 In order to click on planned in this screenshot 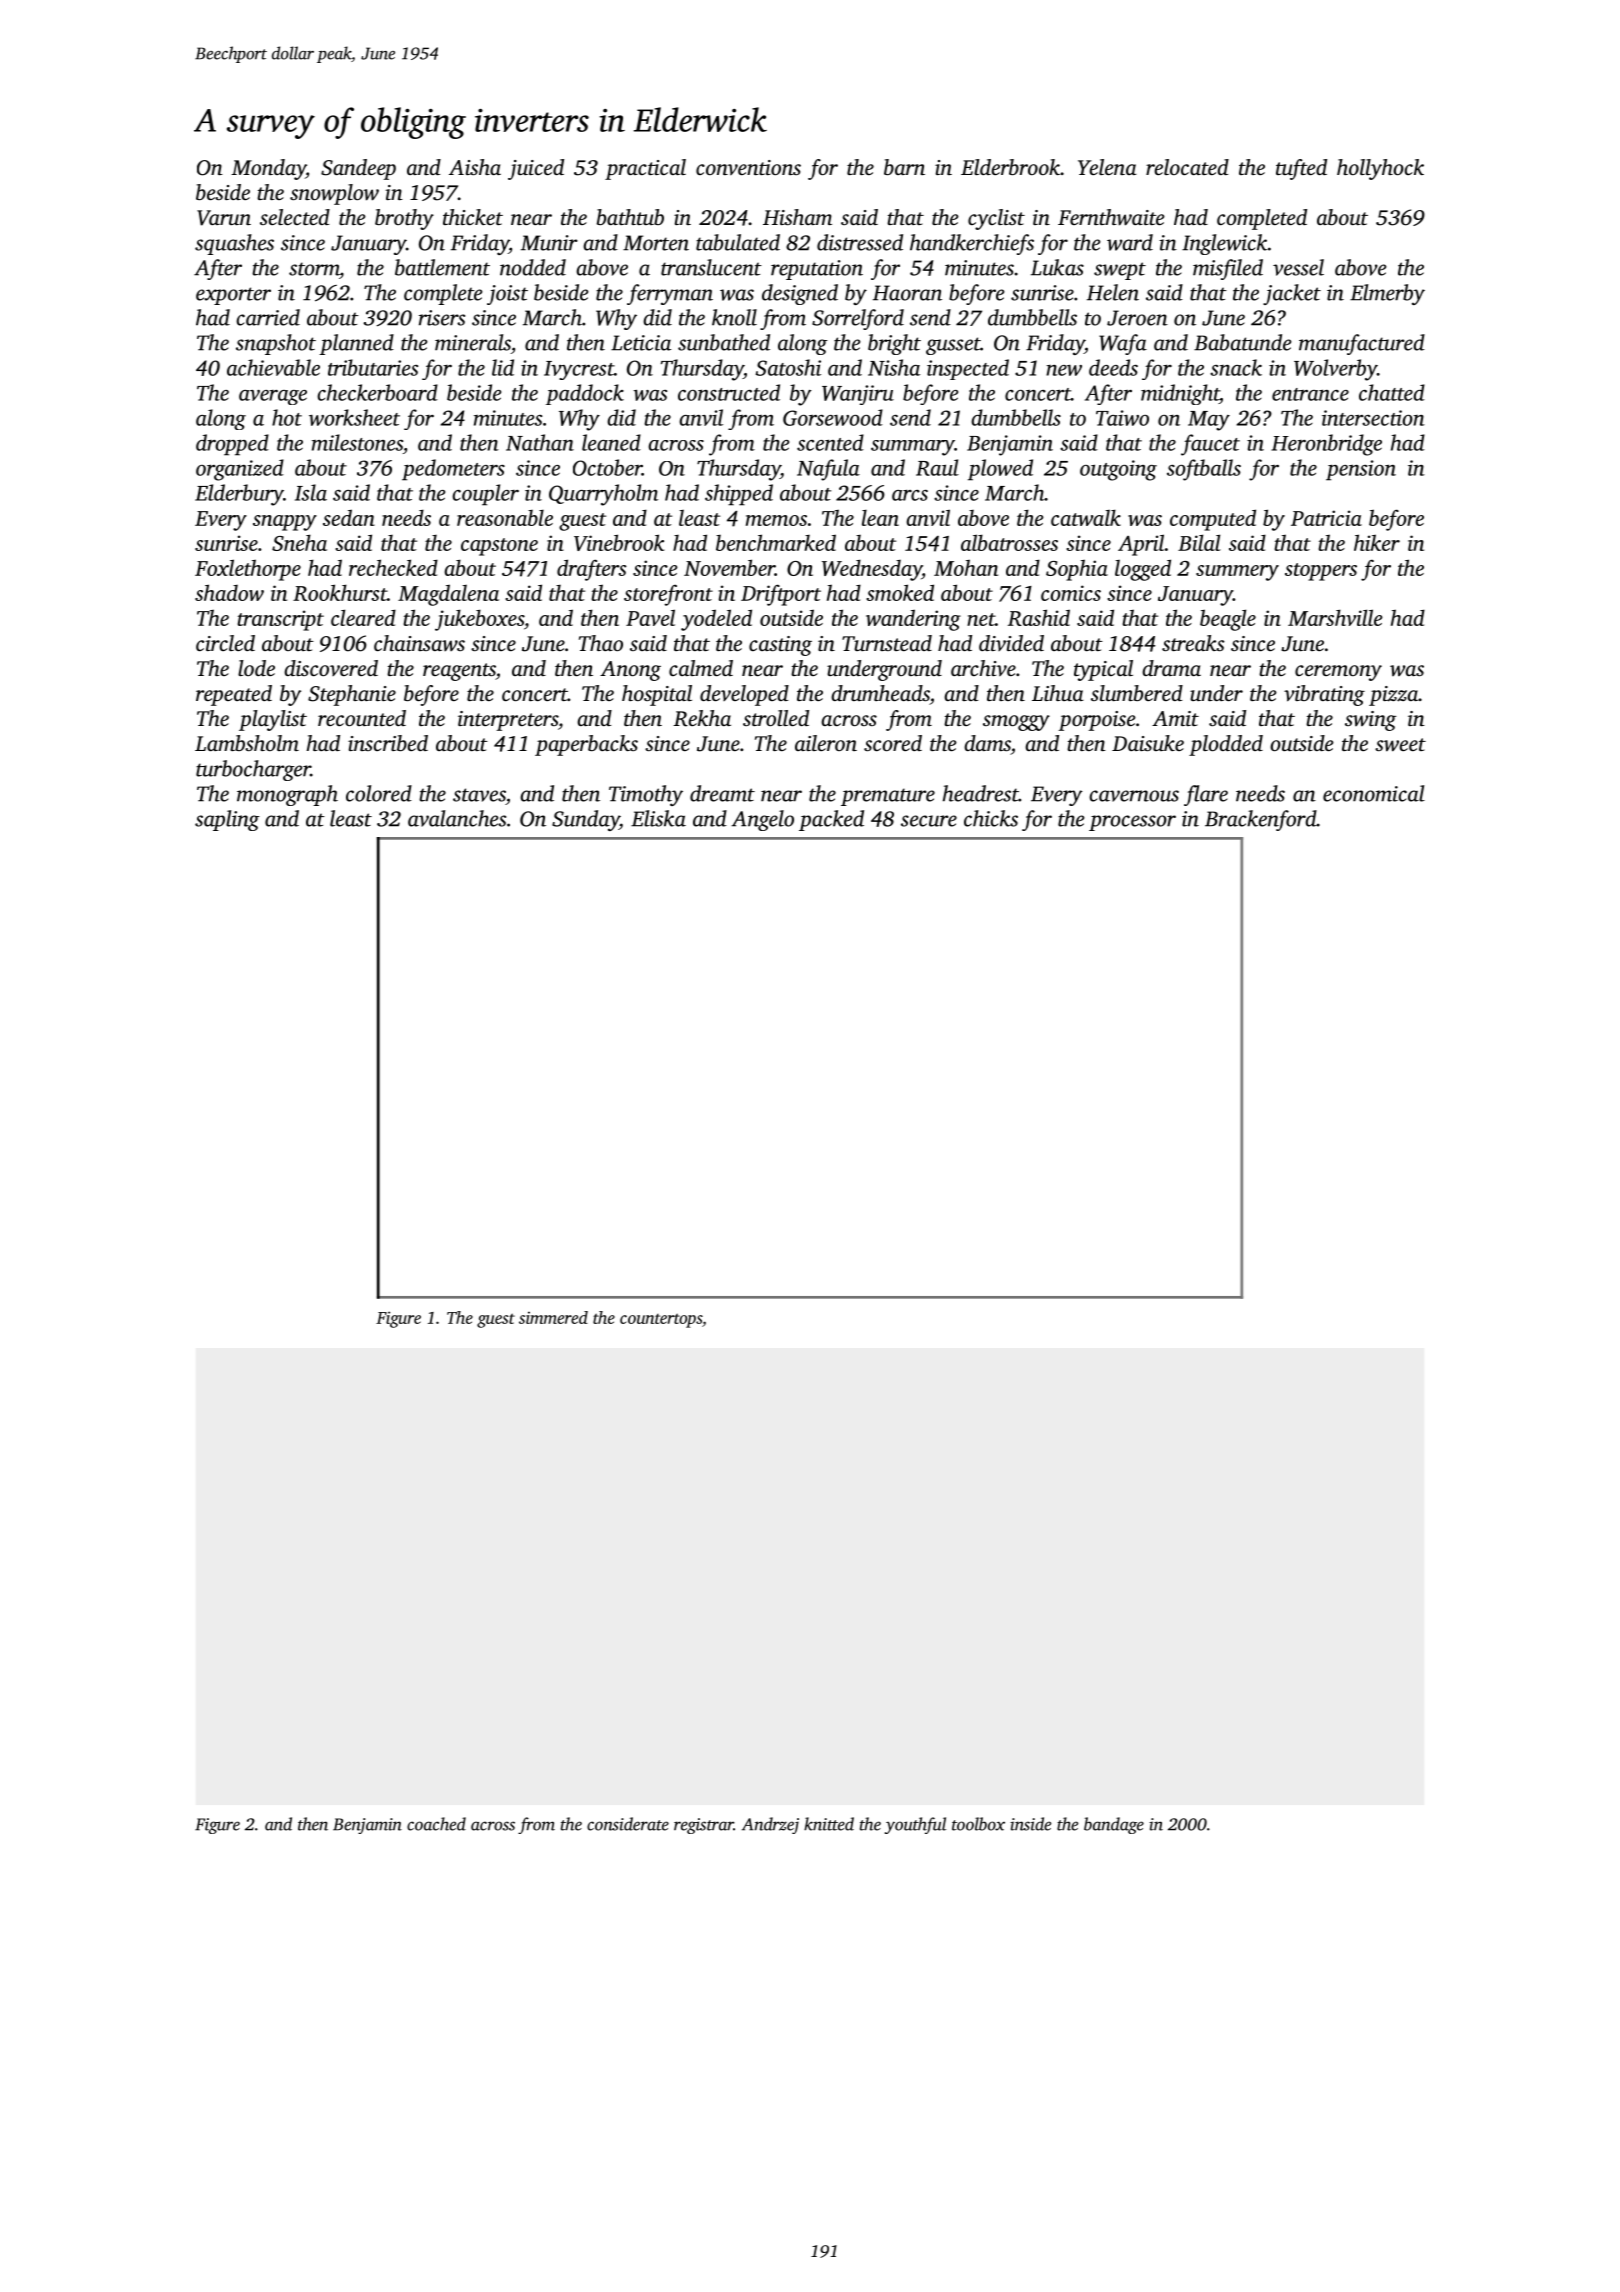, I will do `click(356, 344)`.
